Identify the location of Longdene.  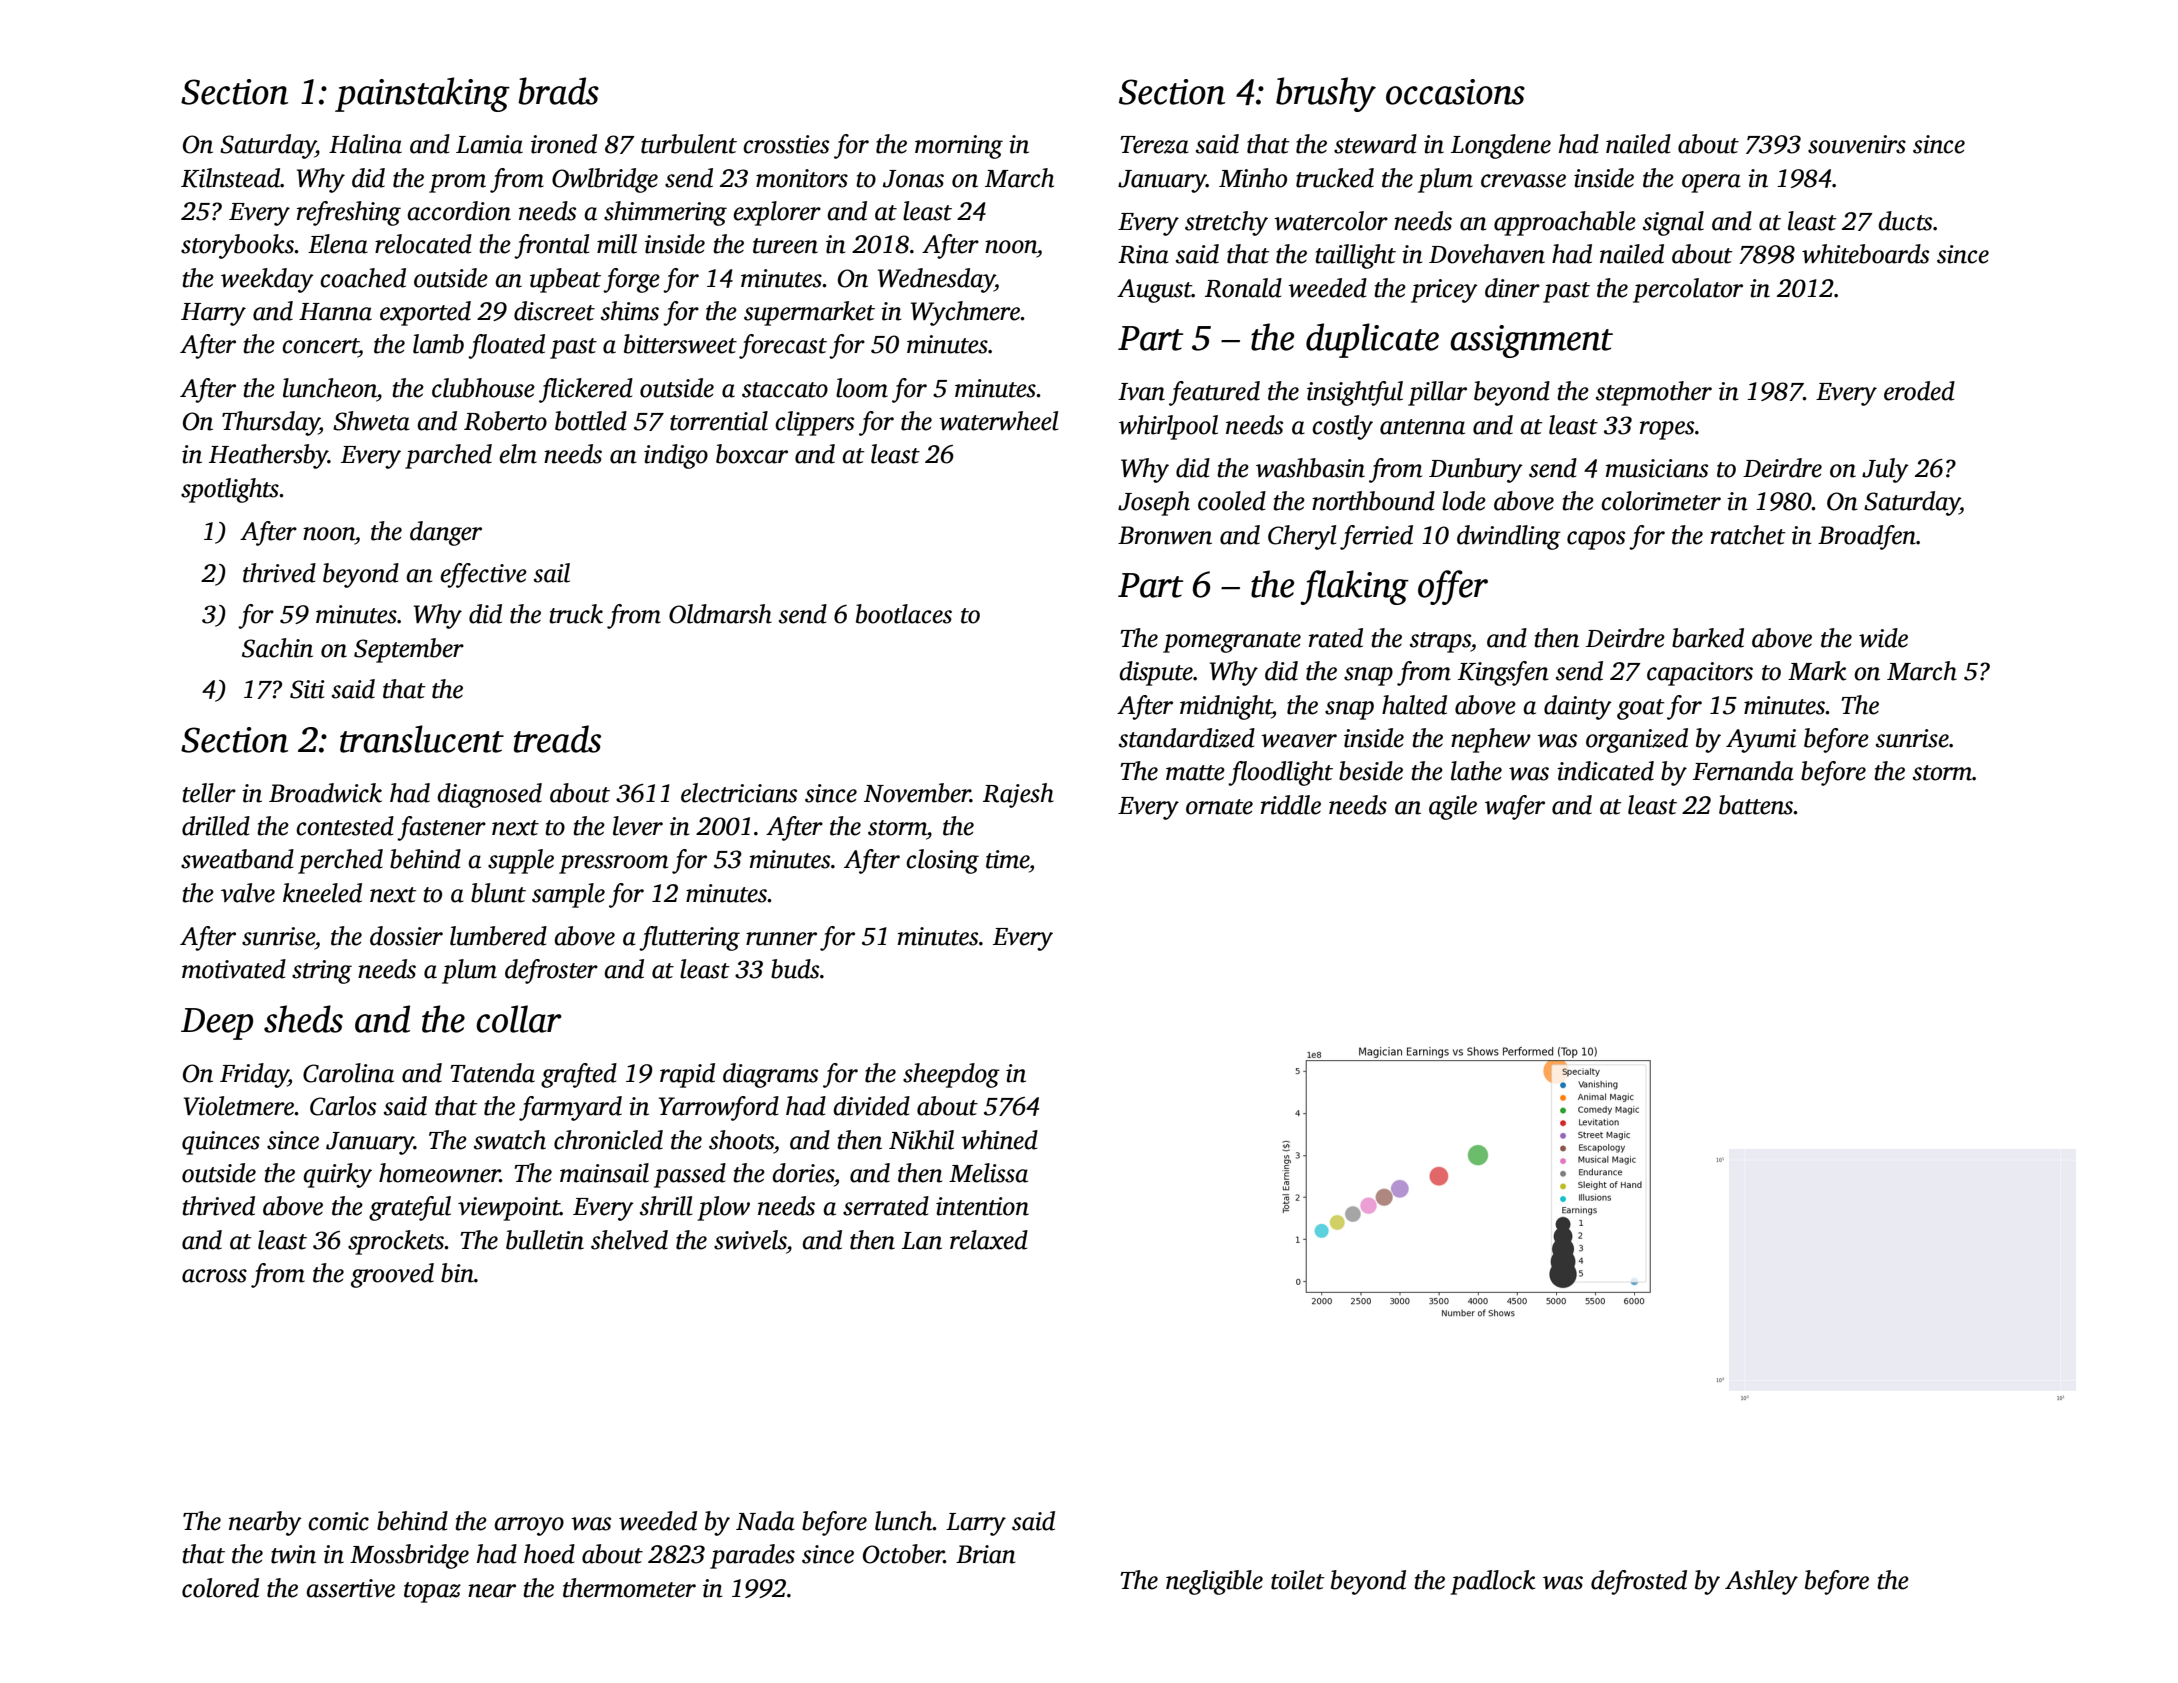
(1501, 146).
